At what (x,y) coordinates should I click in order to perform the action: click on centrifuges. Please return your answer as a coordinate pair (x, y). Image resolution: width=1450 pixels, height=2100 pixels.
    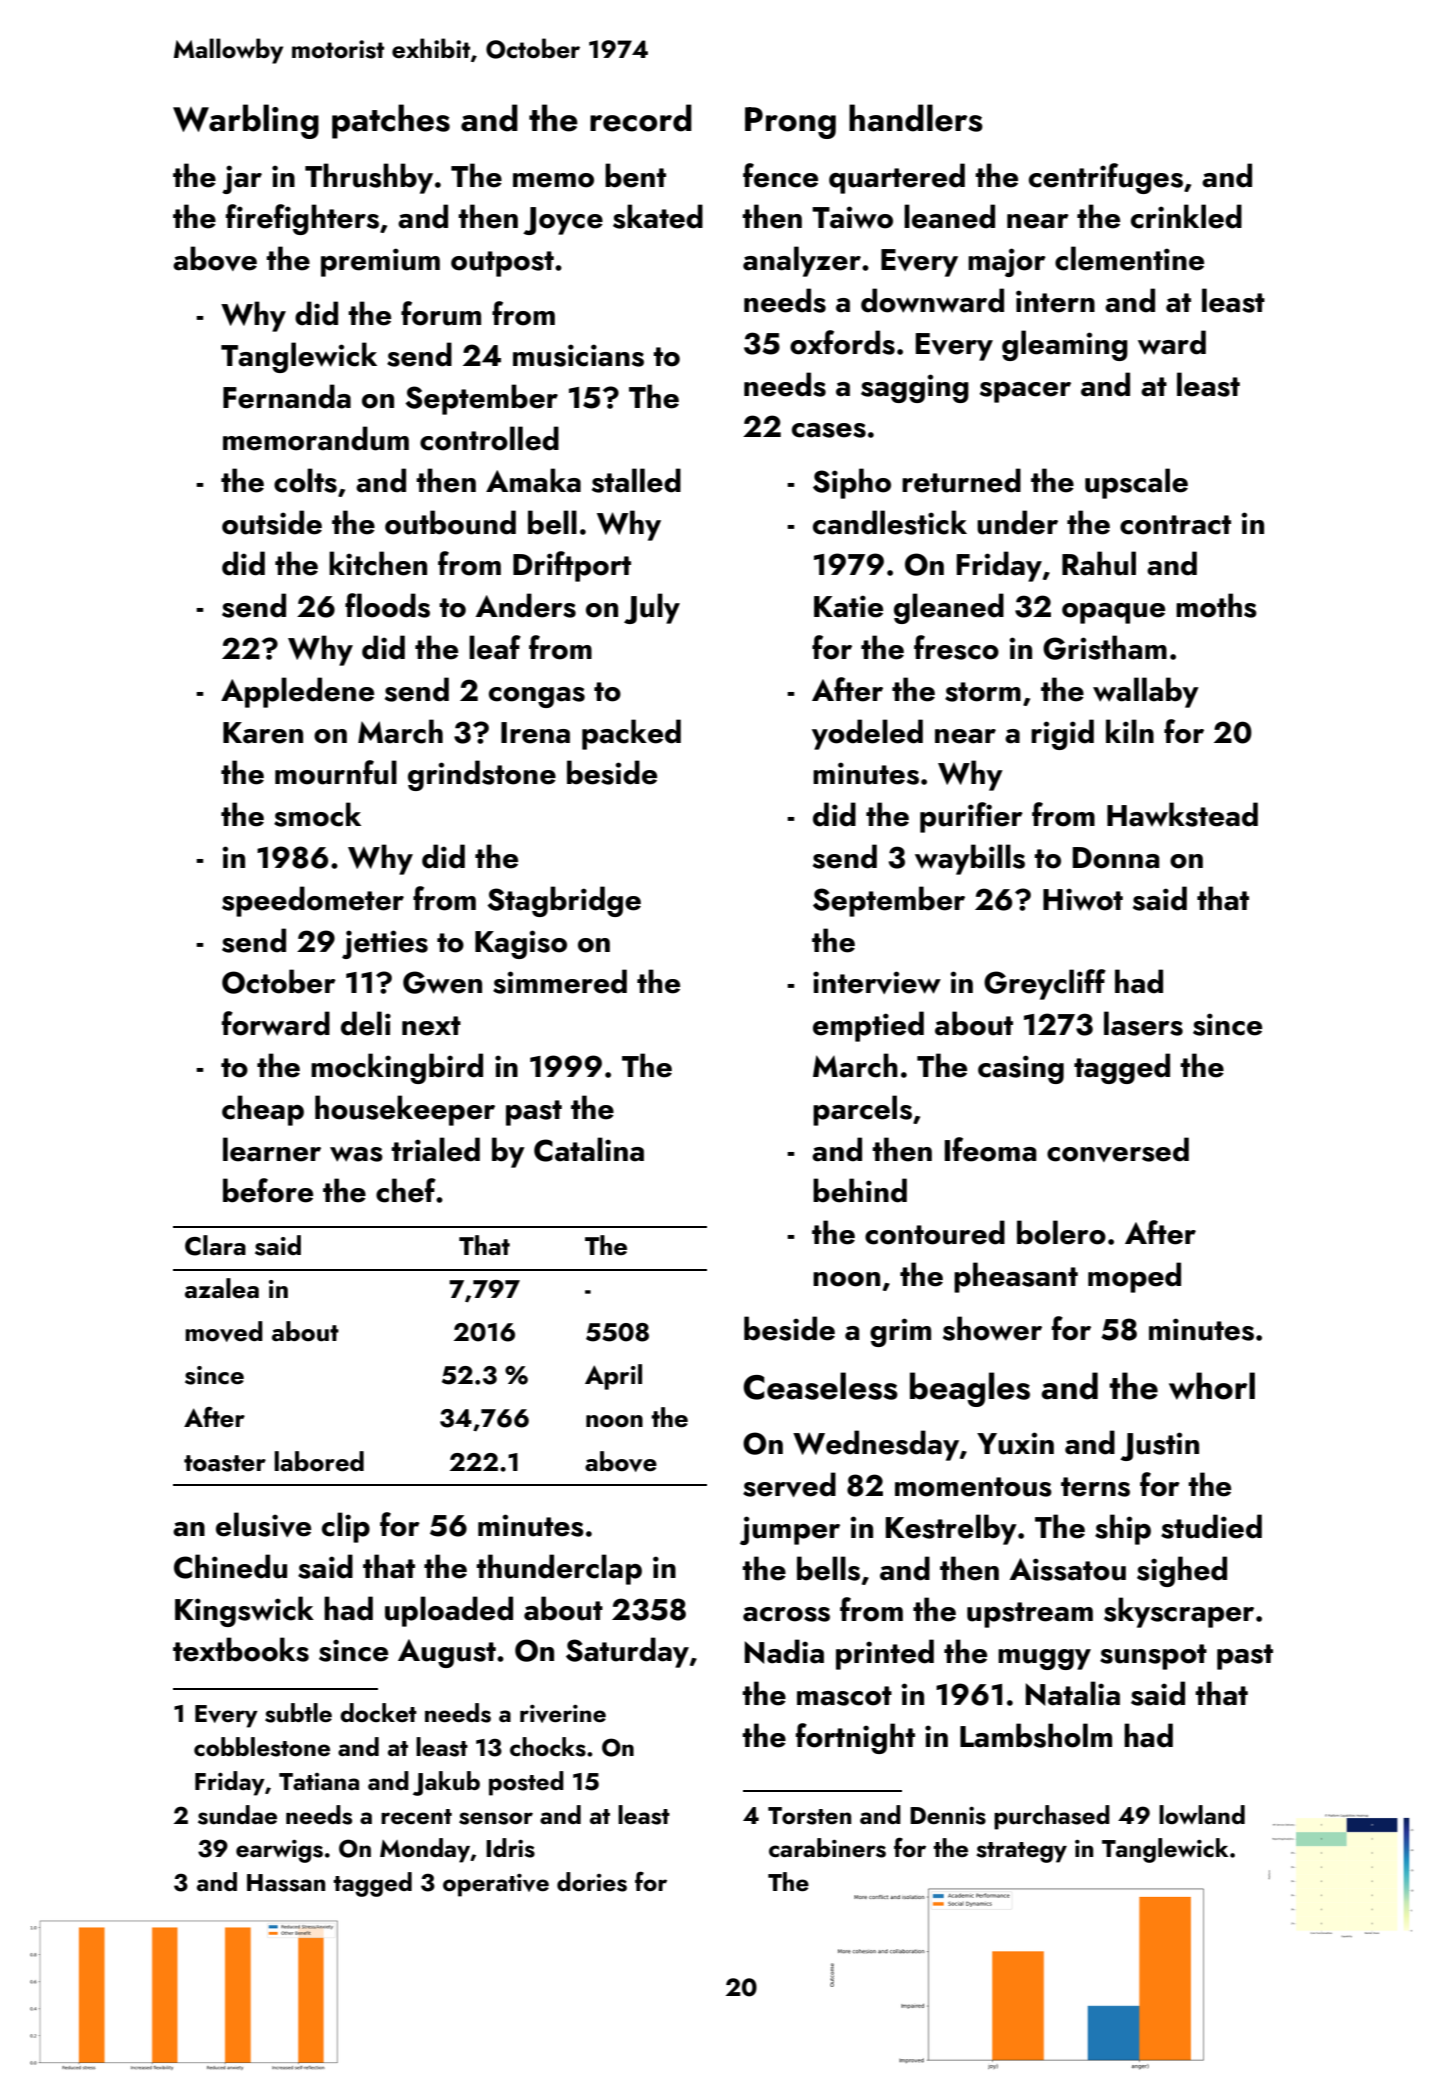
    Looking at the image, I should click on (1106, 178).
